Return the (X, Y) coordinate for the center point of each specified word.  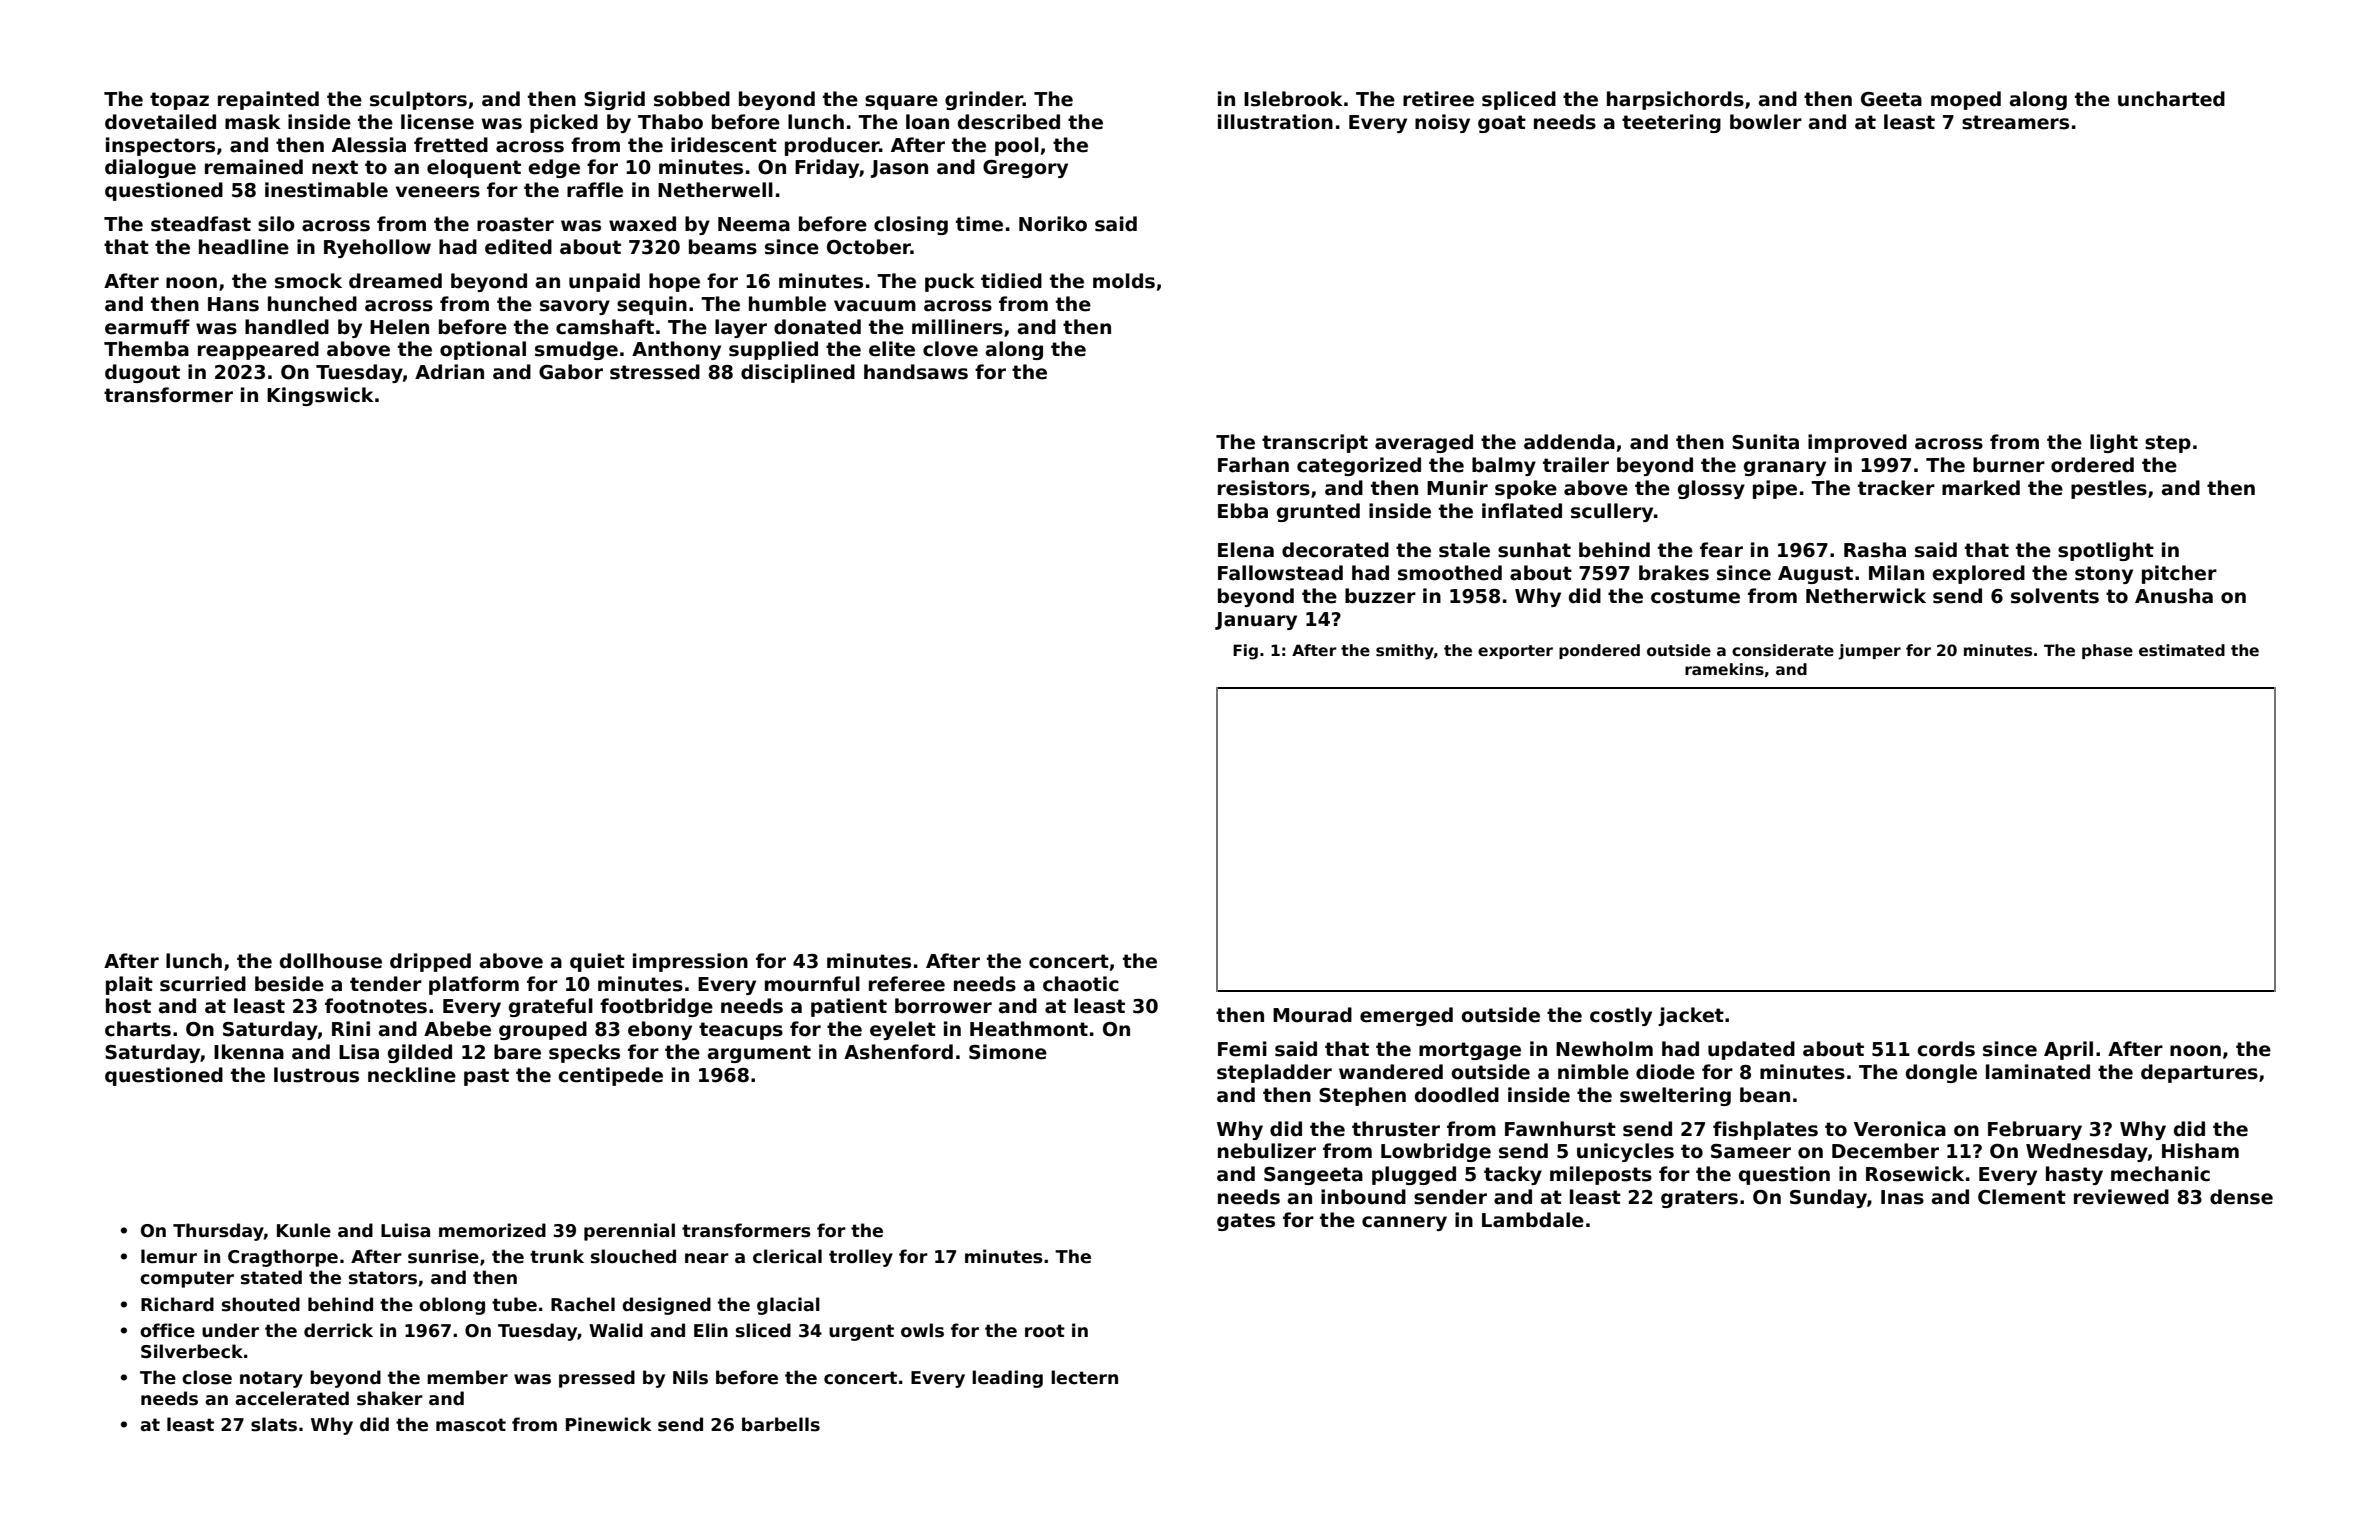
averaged (1424, 443)
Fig (1245, 652)
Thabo (670, 122)
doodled (1457, 1095)
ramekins (1724, 669)
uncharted (2171, 99)
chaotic (1081, 984)
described (1009, 122)
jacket (1691, 1016)
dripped (430, 962)
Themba (146, 349)
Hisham (2200, 1151)
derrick (338, 1330)
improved (1857, 443)
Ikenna (249, 1052)
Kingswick (320, 396)
